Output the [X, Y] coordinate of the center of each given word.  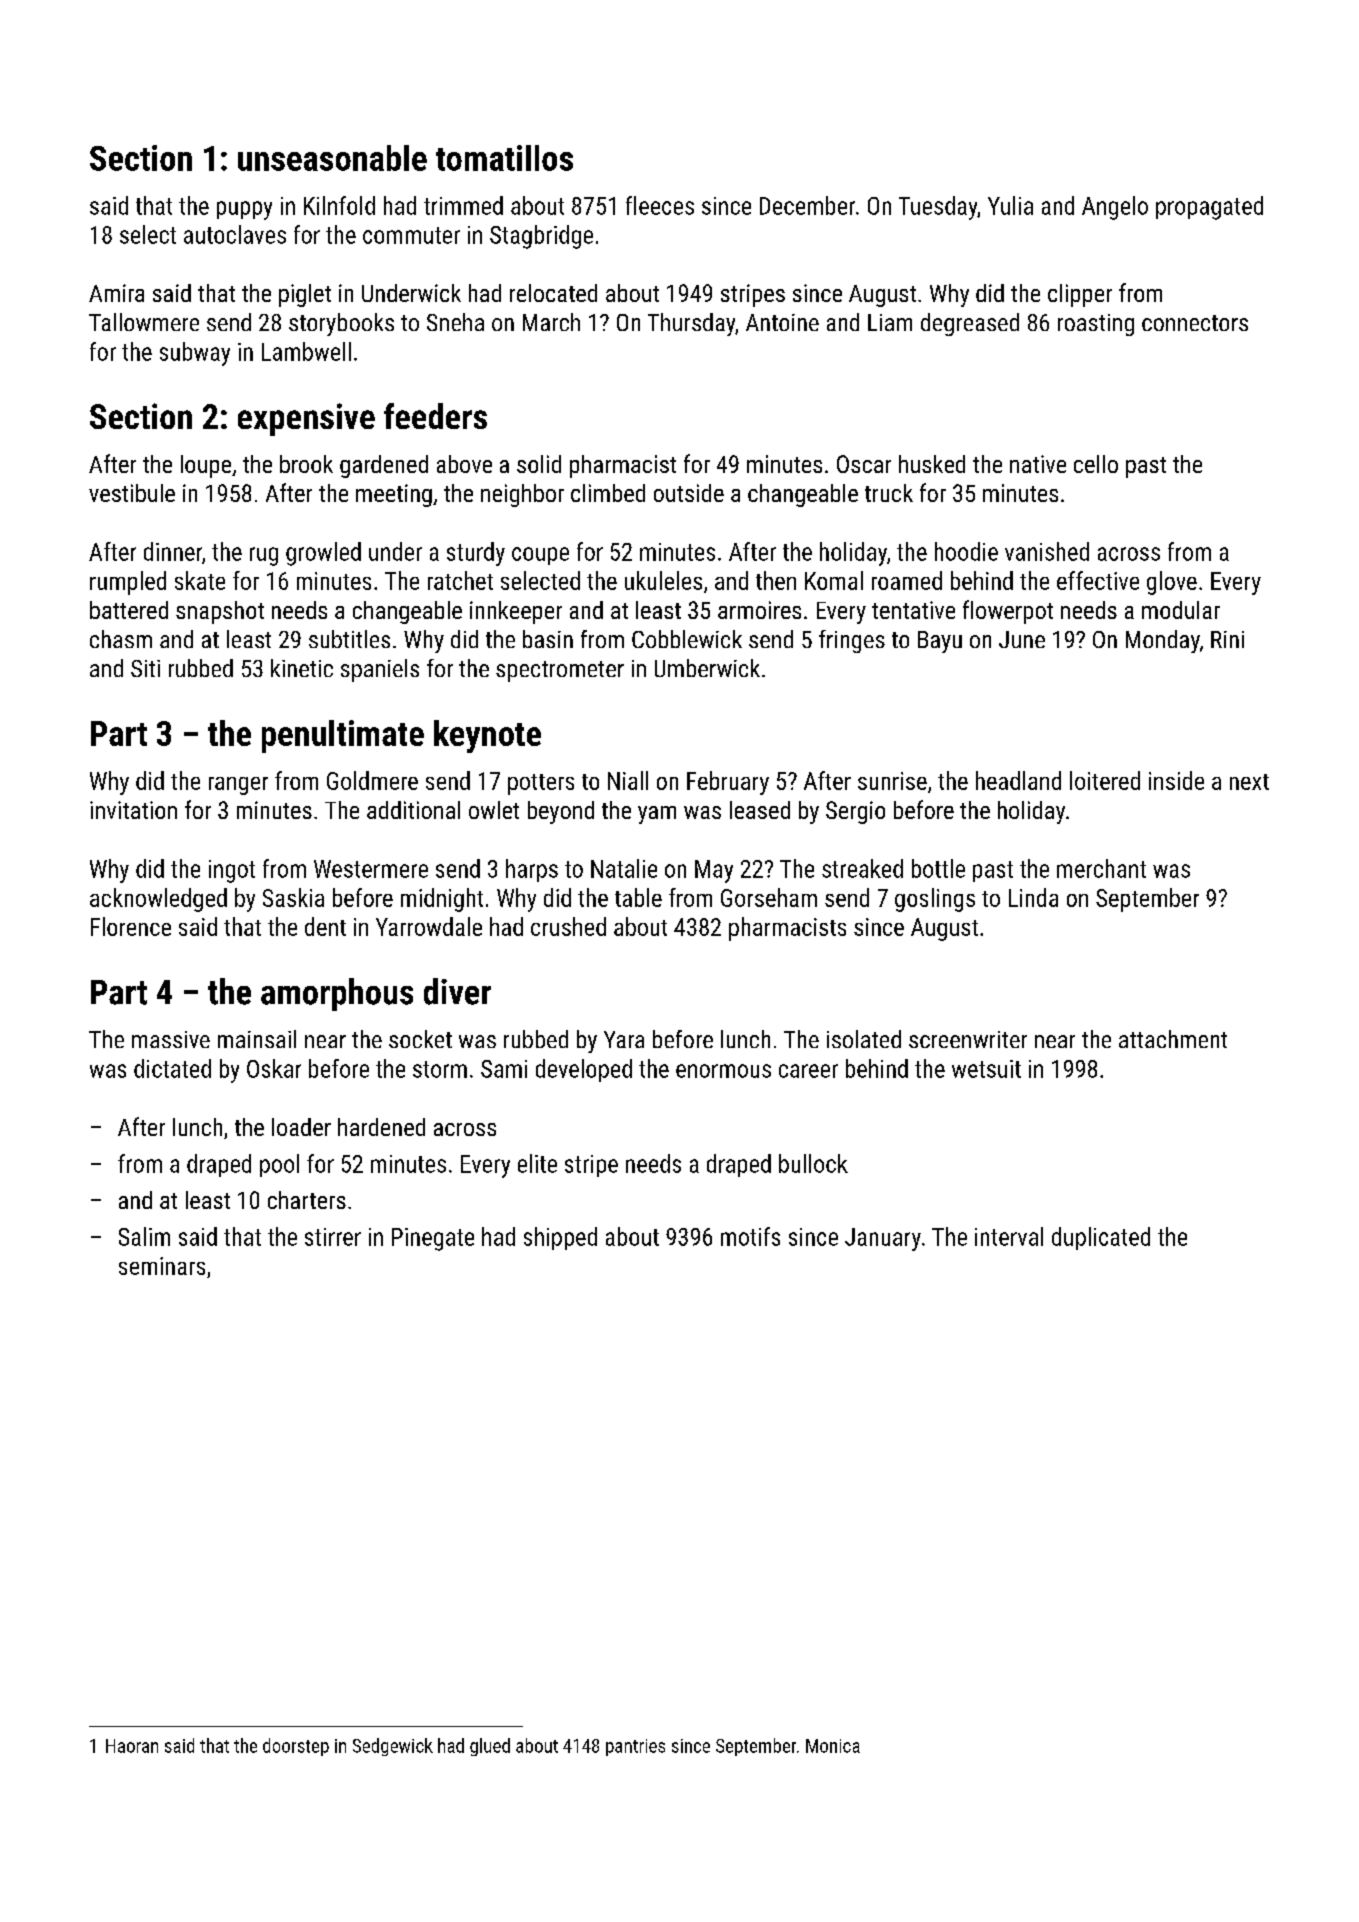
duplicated [1101, 1238]
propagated [1209, 208]
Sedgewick [393, 1747]
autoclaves [235, 234]
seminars [162, 1266]
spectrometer [560, 671]
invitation [133, 810]
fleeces [660, 205]
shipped [560, 1238]
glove [1172, 583]
